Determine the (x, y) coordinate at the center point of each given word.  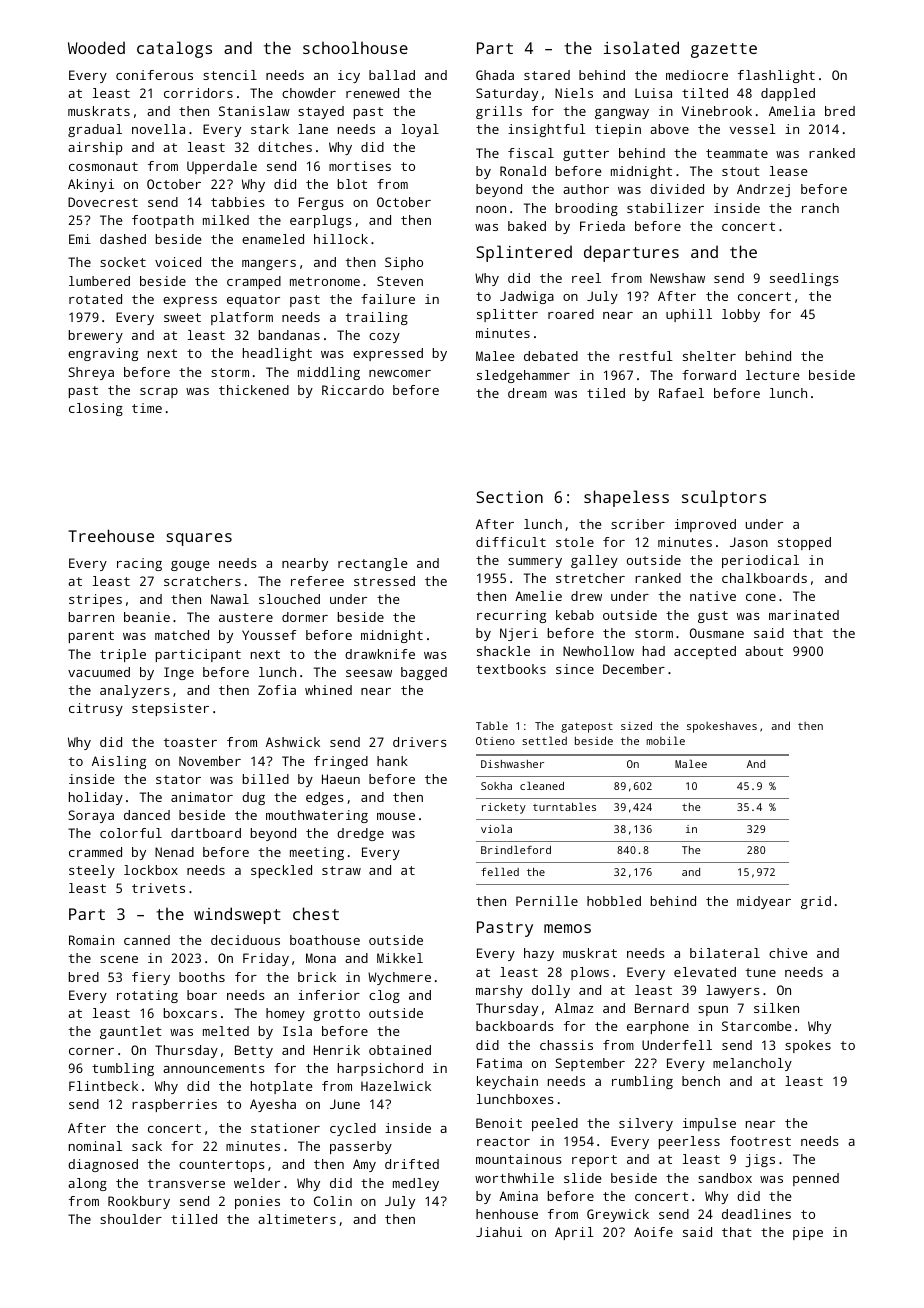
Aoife (653, 1232)
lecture (772, 375)
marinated (804, 615)
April (574, 1233)
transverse (186, 1183)
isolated (641, 47)
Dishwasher (512, 764)
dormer (305, 617)
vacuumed (99, 672)
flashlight (776, 76)
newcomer (400, 373)
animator (202, 797)
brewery (96, 336)
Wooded (96, 47)
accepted (705, 652)
